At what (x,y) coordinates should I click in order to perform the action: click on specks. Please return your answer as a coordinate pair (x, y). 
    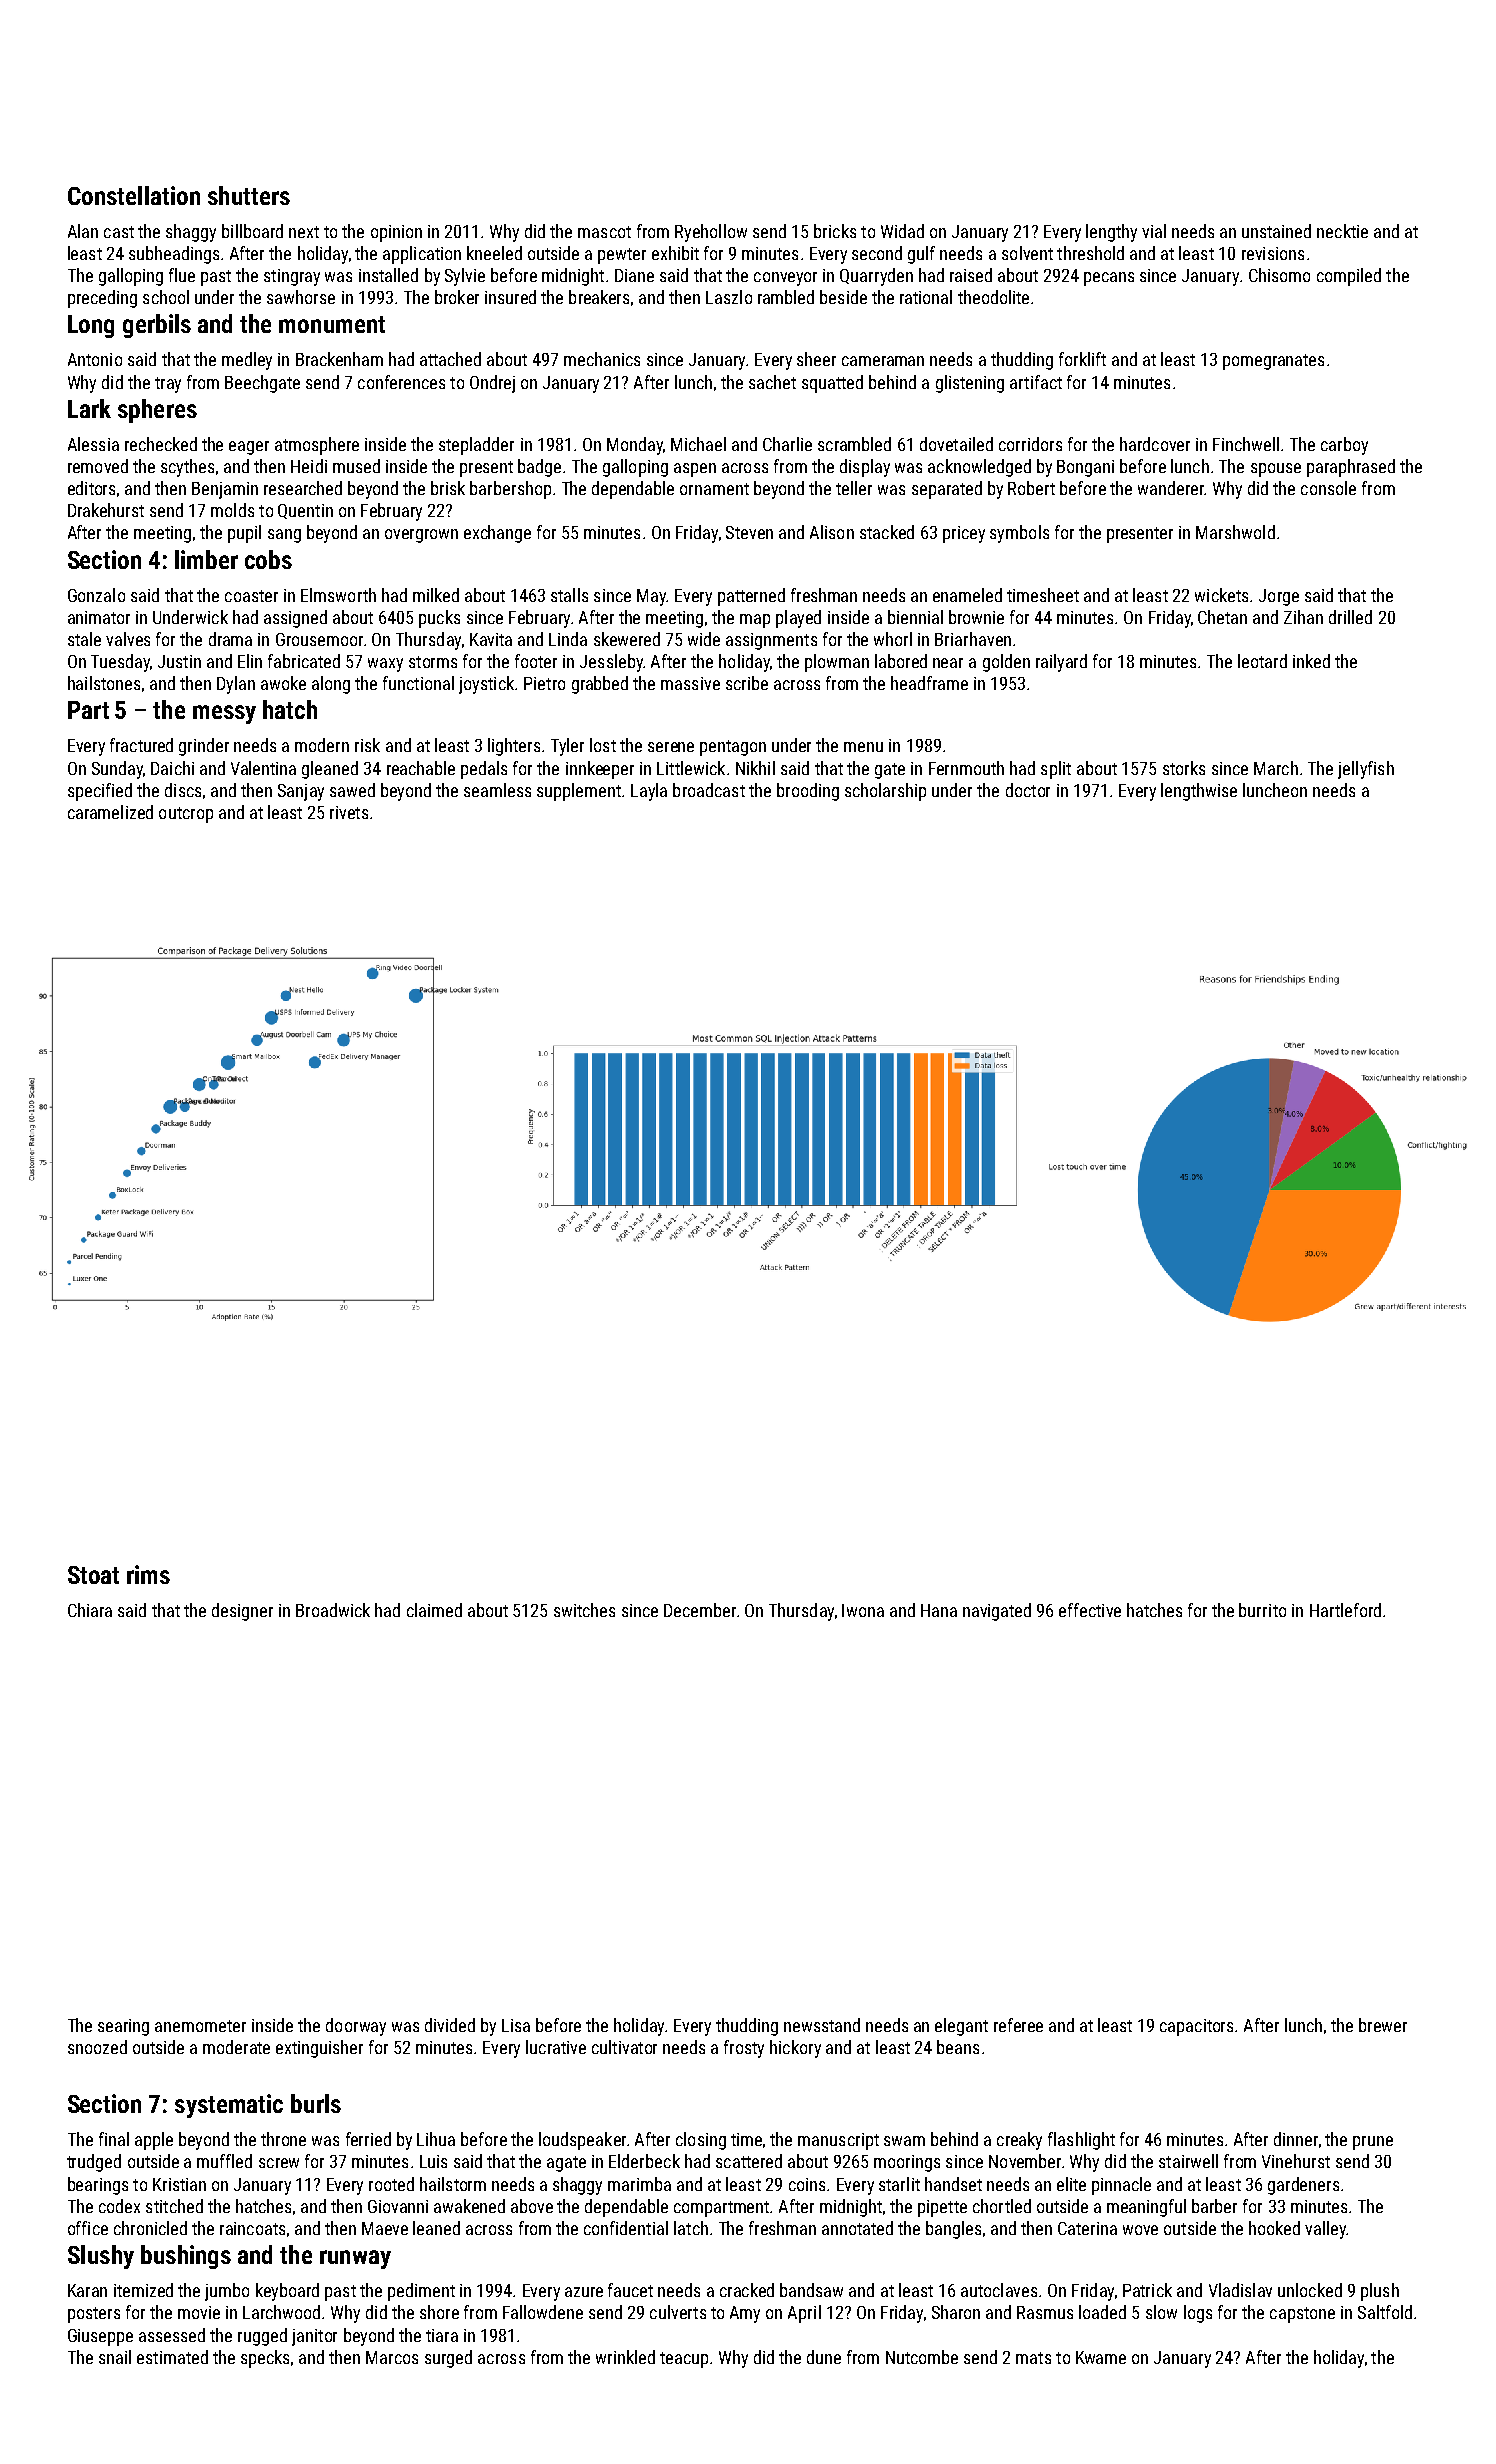
    Looking at the image, I should click on (265, 2359).
